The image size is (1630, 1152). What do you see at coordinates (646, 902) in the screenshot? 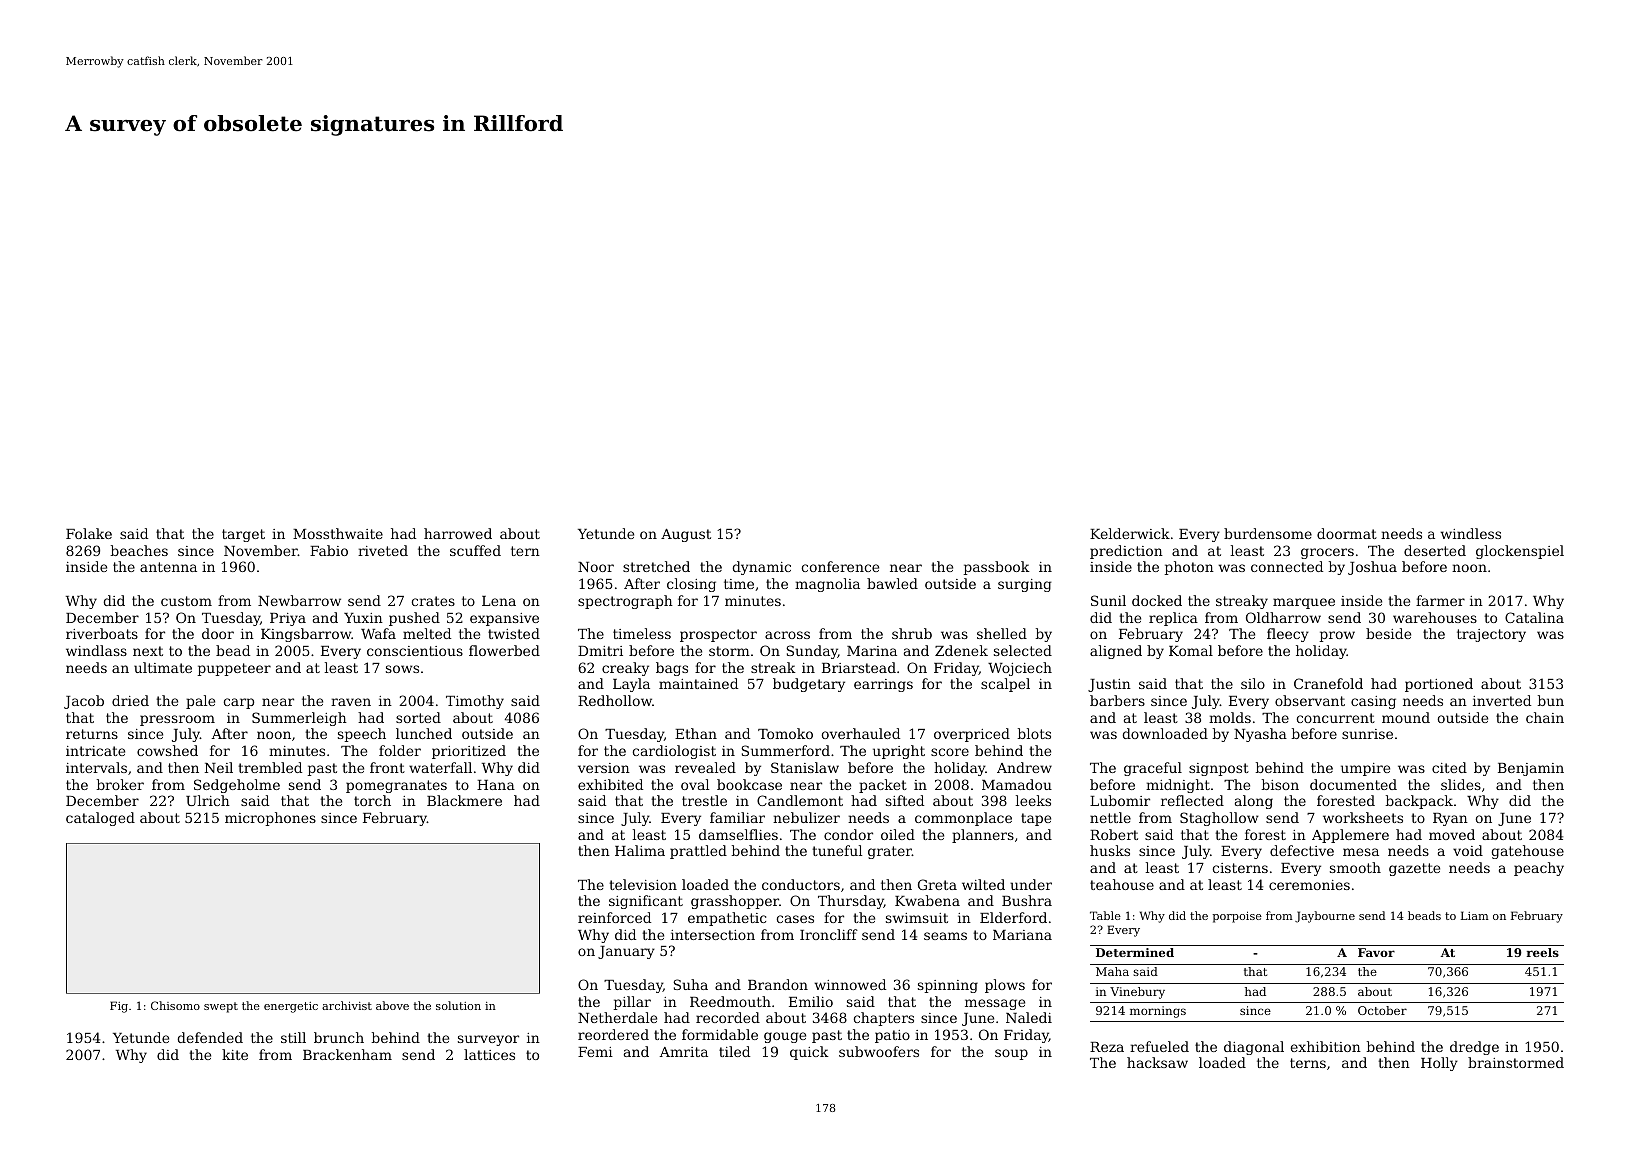
I see `significant` at bounding box center [646, 902].
